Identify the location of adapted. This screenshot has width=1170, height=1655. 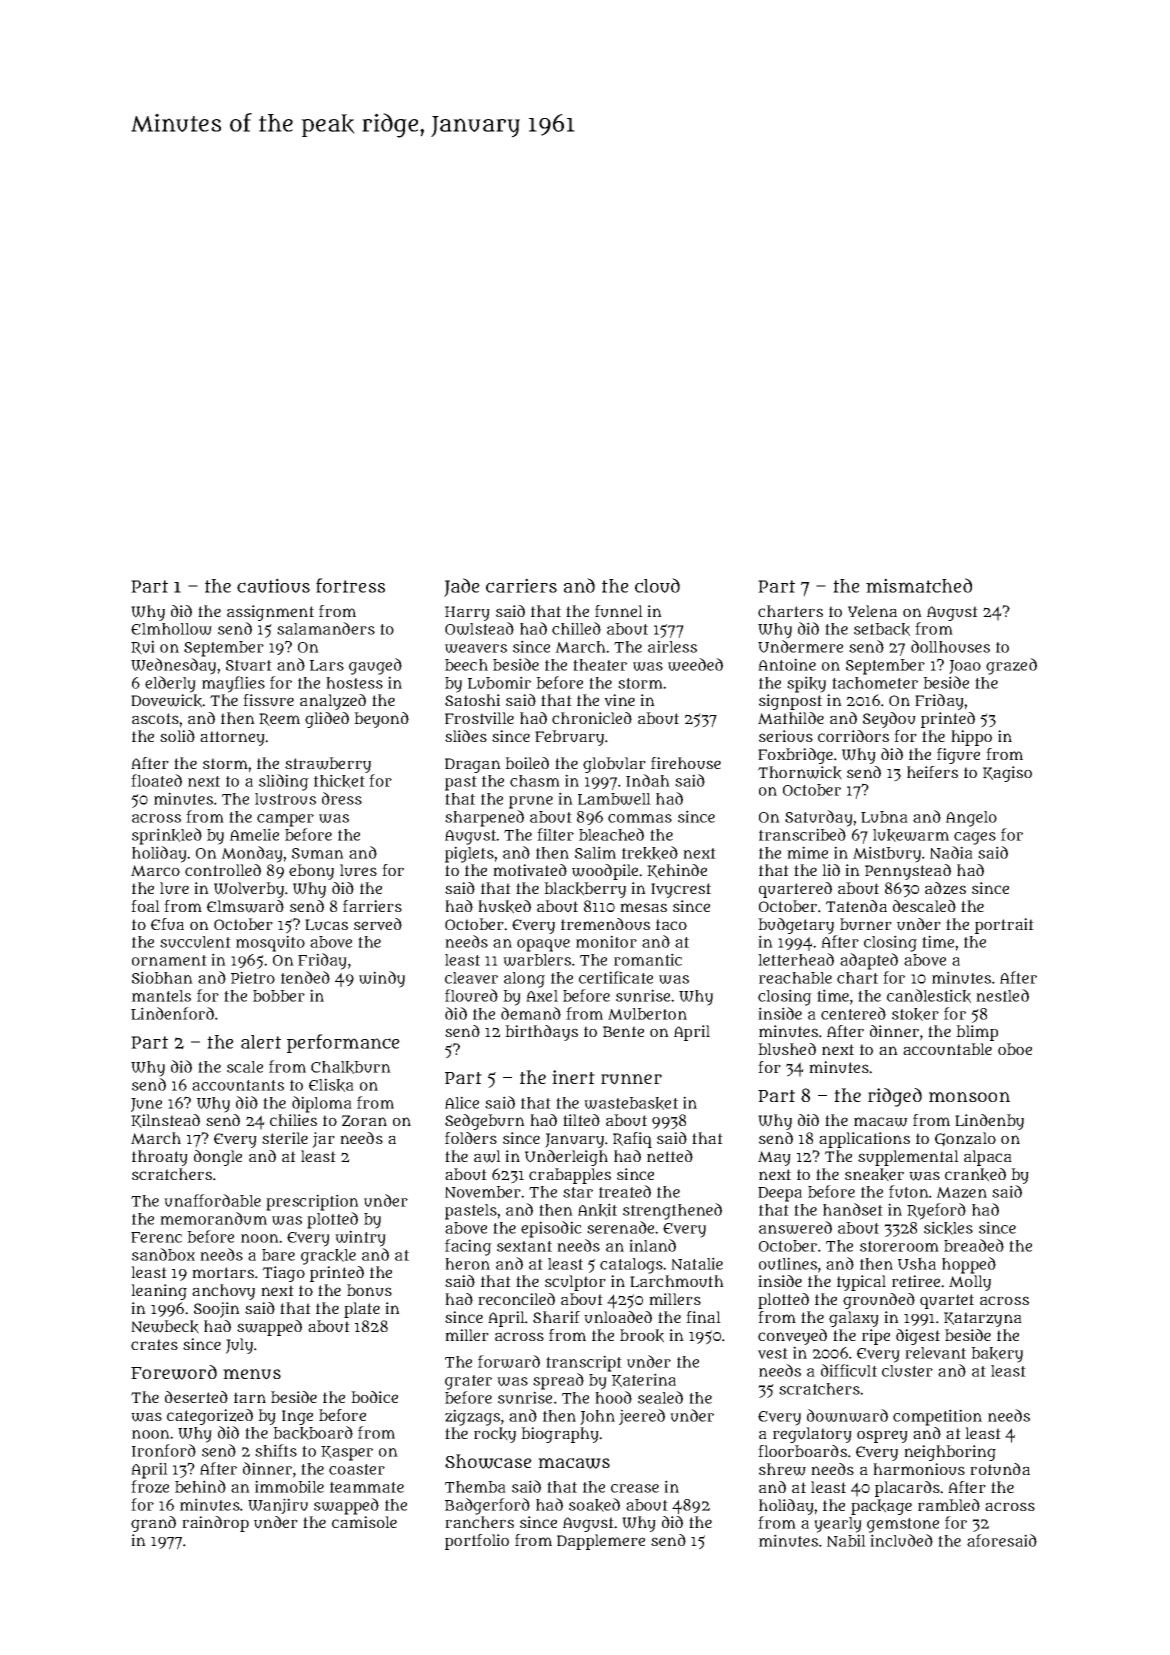
(869, 961).
